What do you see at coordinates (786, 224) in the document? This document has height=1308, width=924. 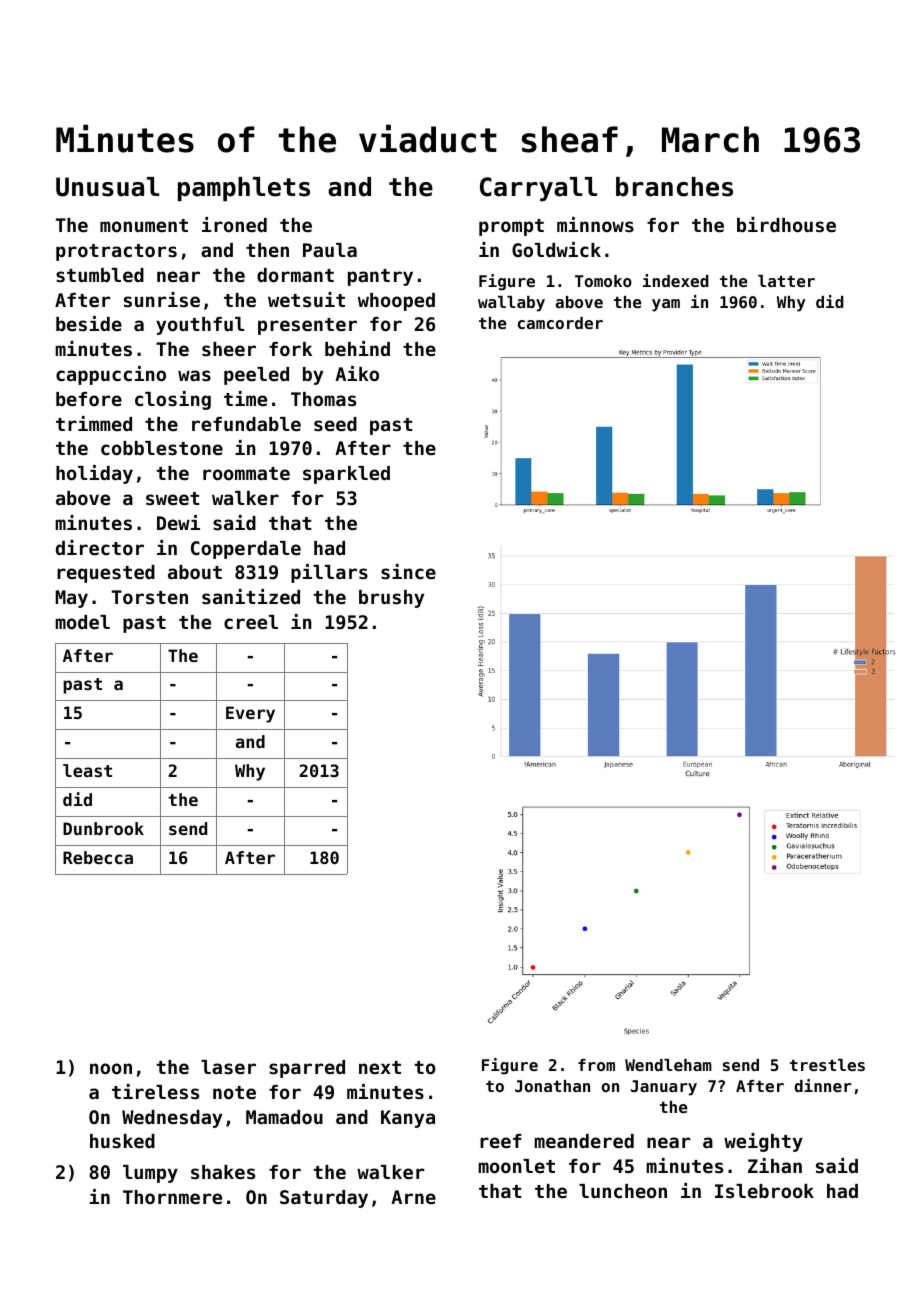 I see `birdhouse` at bounding box center [786, 224].
